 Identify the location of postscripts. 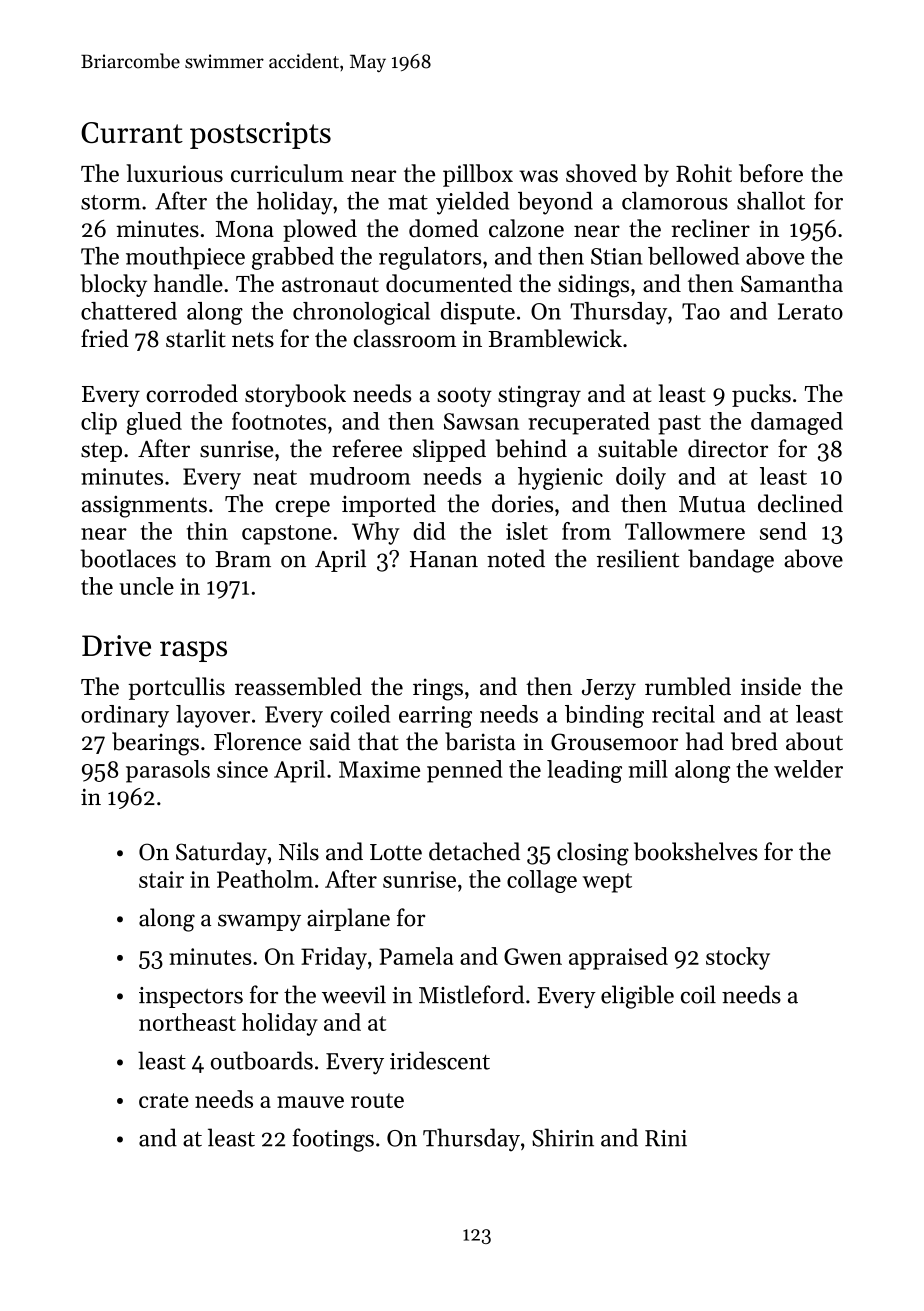
(260, 135).
